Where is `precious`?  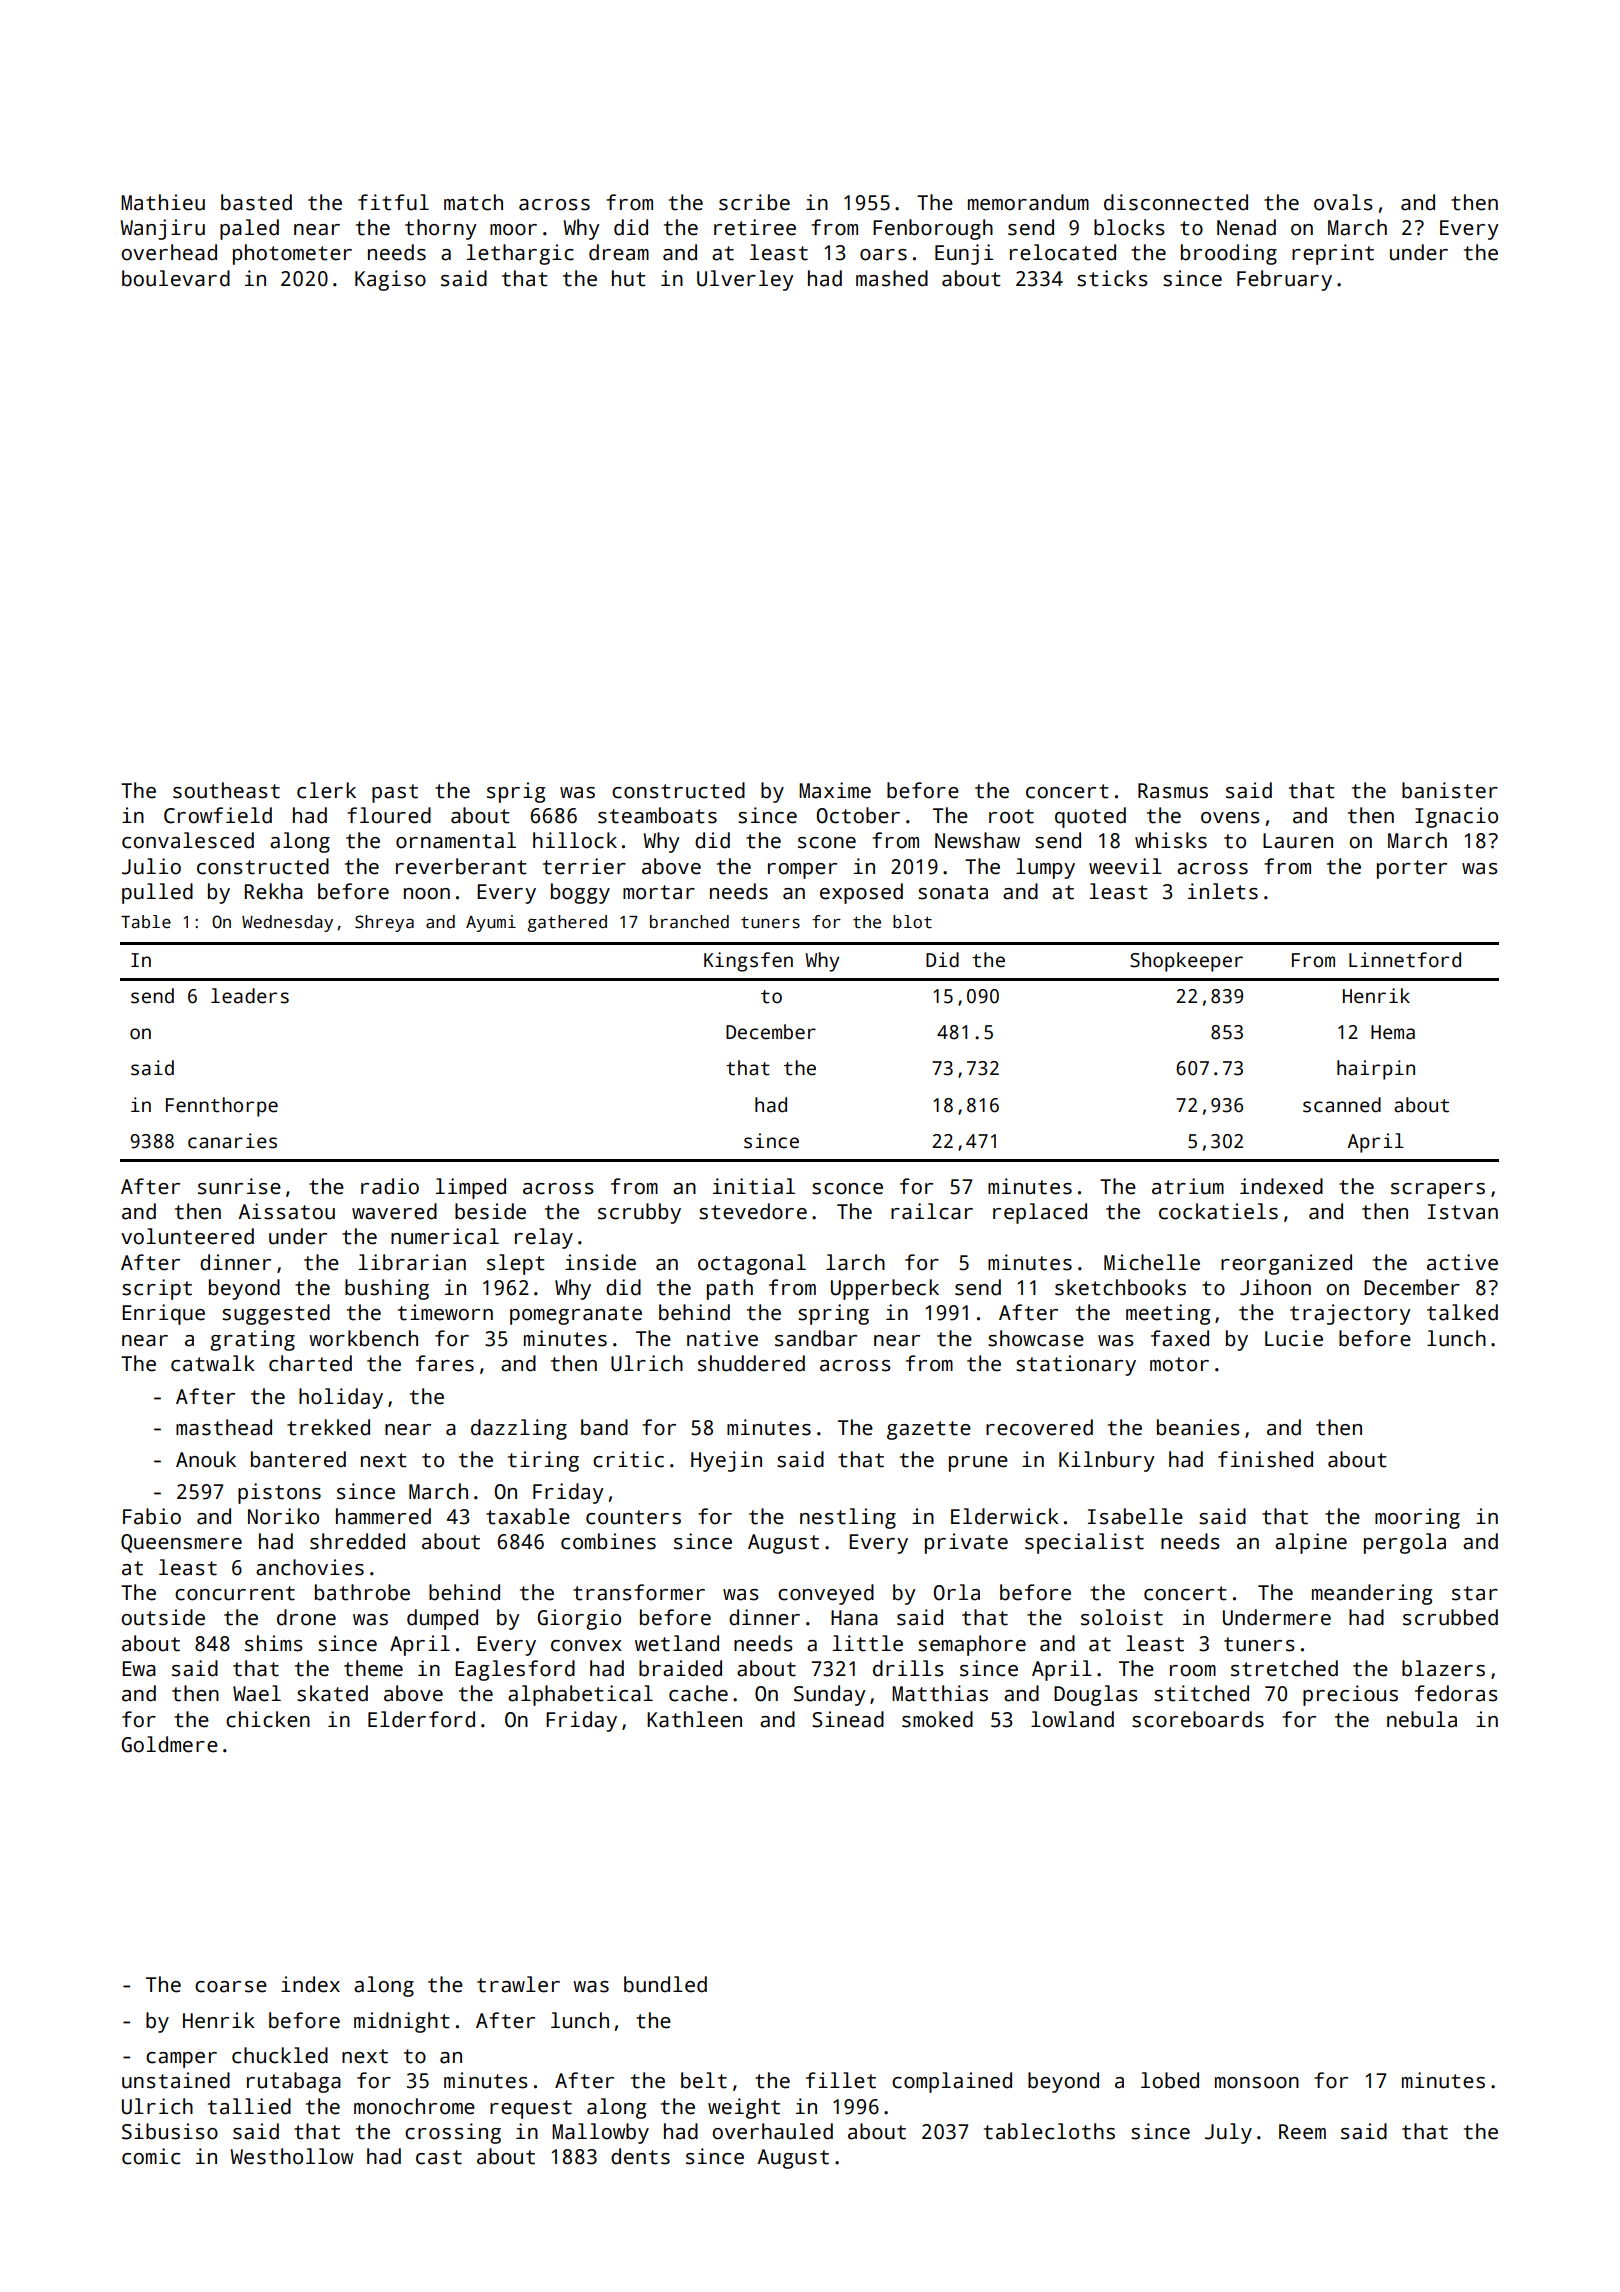 precious is located at coordinates (1350, 1695).
